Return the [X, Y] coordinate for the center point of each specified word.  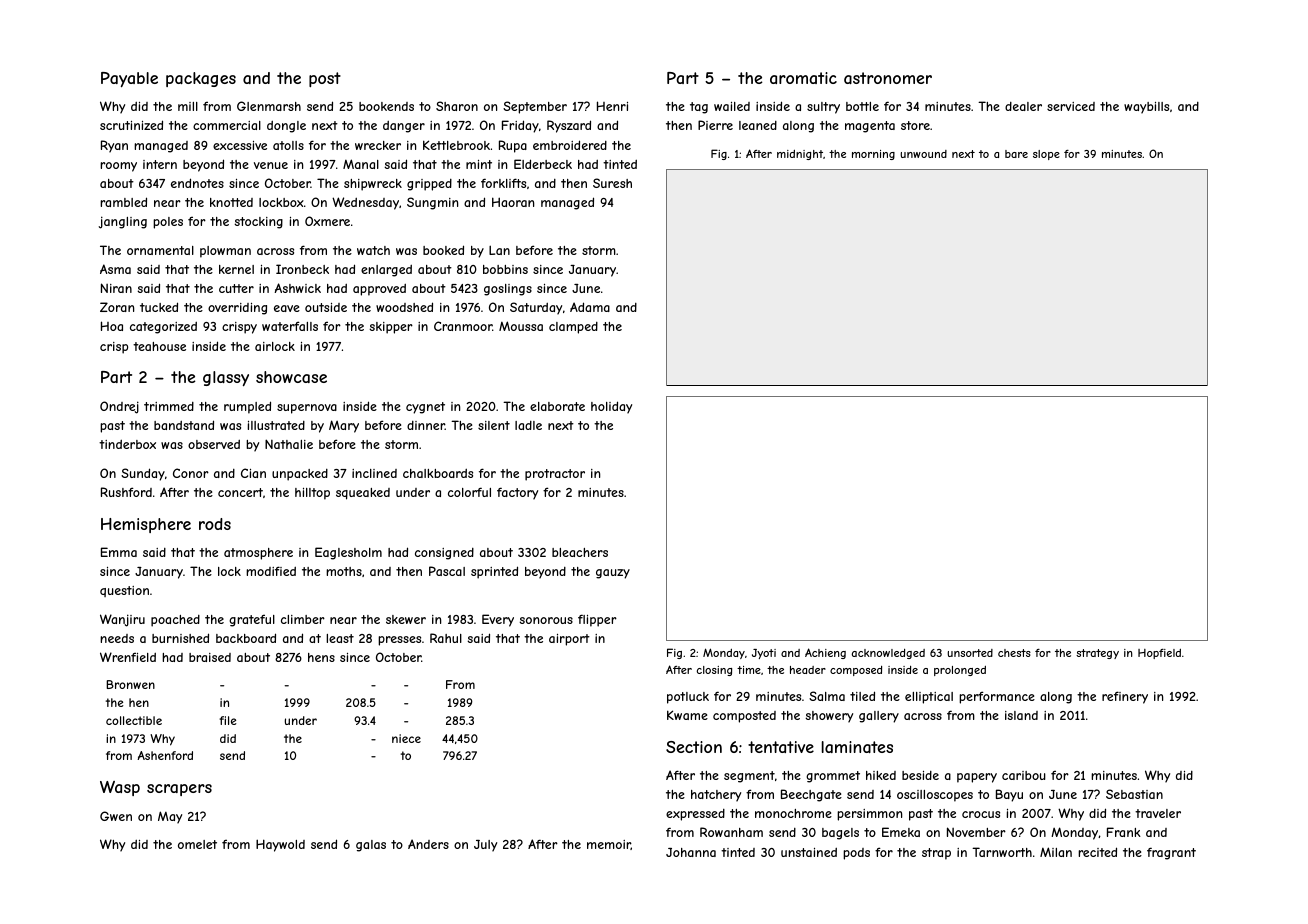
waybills [1146, 108]
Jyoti [764, 654]
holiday [611, 407]
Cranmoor [463, 326]
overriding [237, 309]
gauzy [613, 574]
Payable [129, 79]
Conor [191, 473]
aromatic [803, 78]
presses [399, 641]
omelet [197, 844]
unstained [809, 852]
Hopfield [1159, 654]
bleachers [580, 552]
